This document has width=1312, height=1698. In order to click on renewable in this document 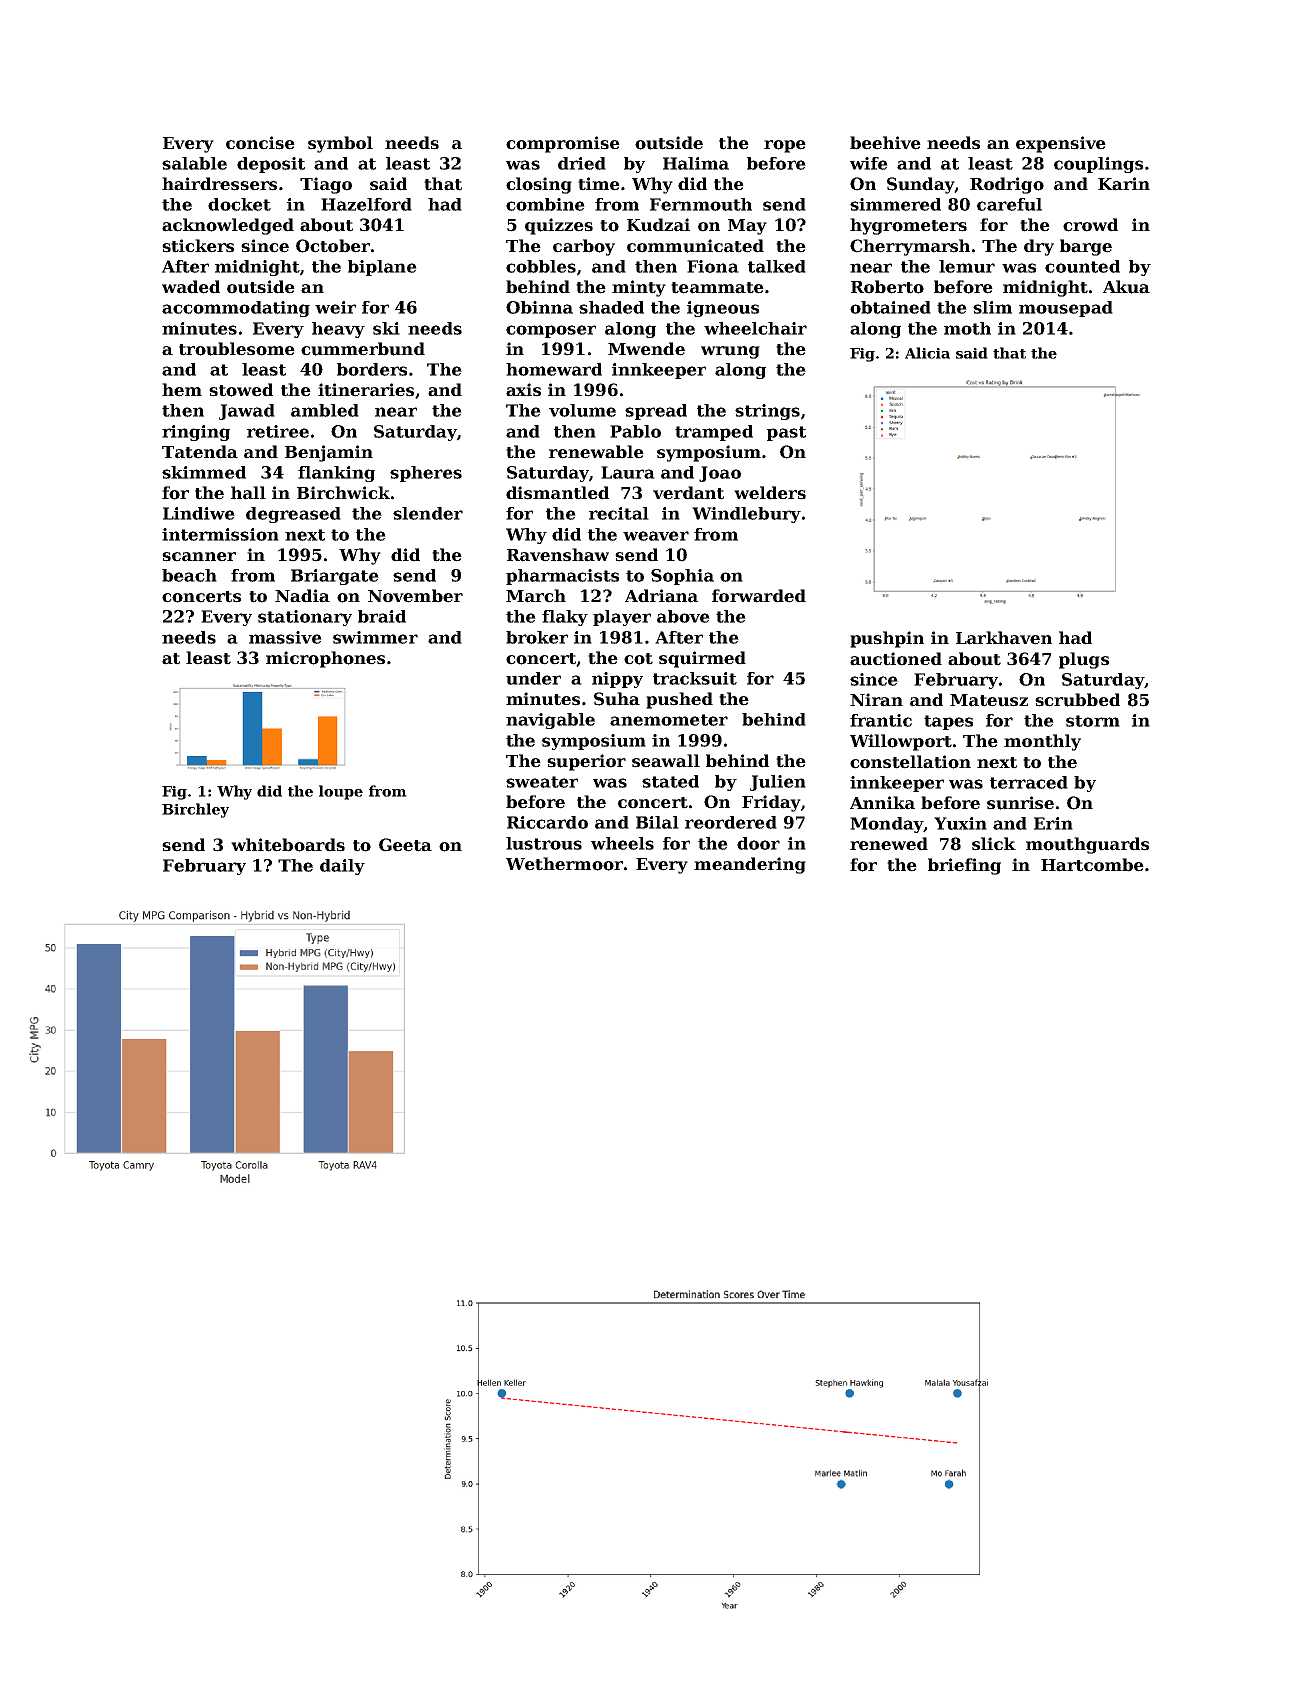, I will do `click(596, 452)`.
